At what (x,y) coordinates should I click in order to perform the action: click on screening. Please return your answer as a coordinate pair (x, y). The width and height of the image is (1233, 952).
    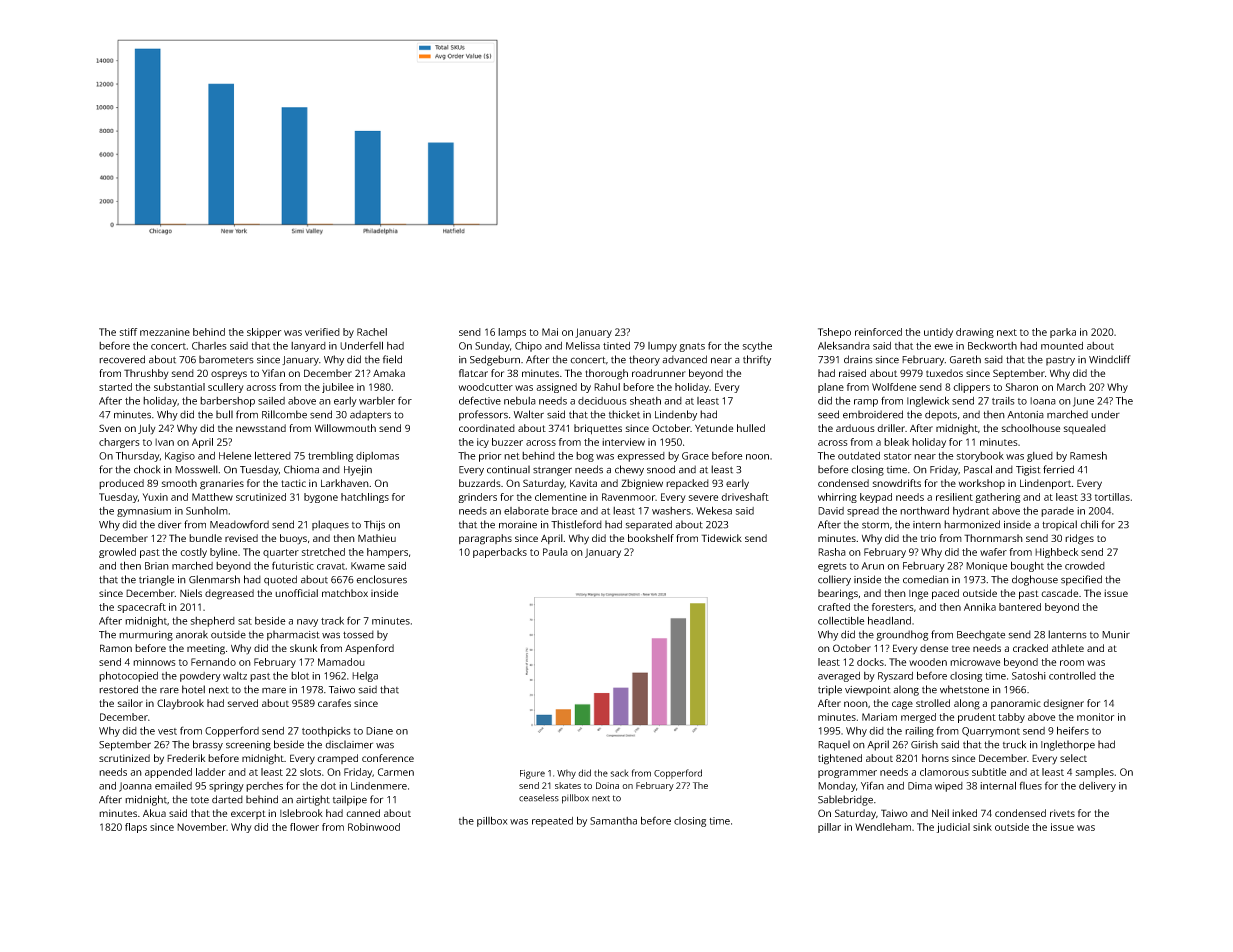
    Looking at the image, I should click on (248, 746).
